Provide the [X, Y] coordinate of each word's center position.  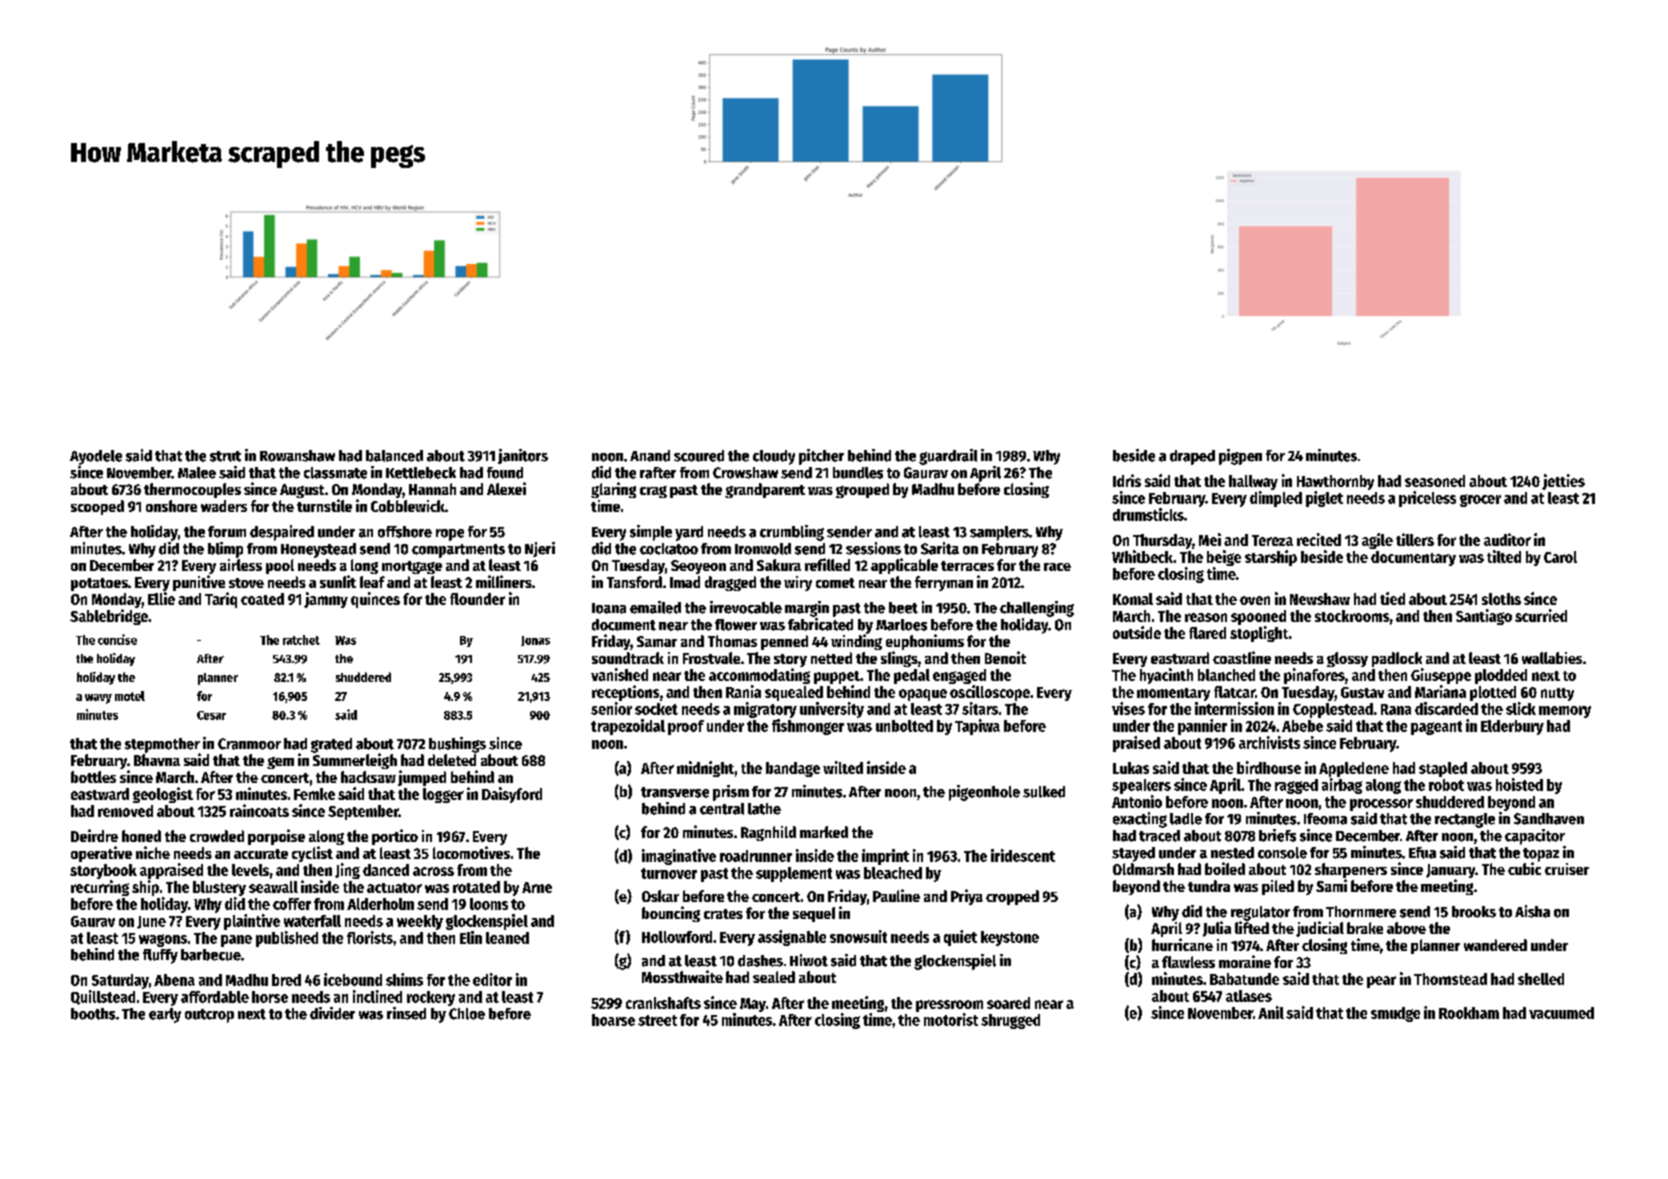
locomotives [471, 852]
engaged [959, 676]
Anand [650, 456]
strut [225, 456]
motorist [951, 1019]
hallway [1253, 482]
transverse [675, 792]
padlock [1397, 659]
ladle [1186, 819]
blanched [1226, 675]
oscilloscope [990, 693]
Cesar [211, 715]
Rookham [1469, 1013]
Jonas [535, 641]
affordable [215, 997]
